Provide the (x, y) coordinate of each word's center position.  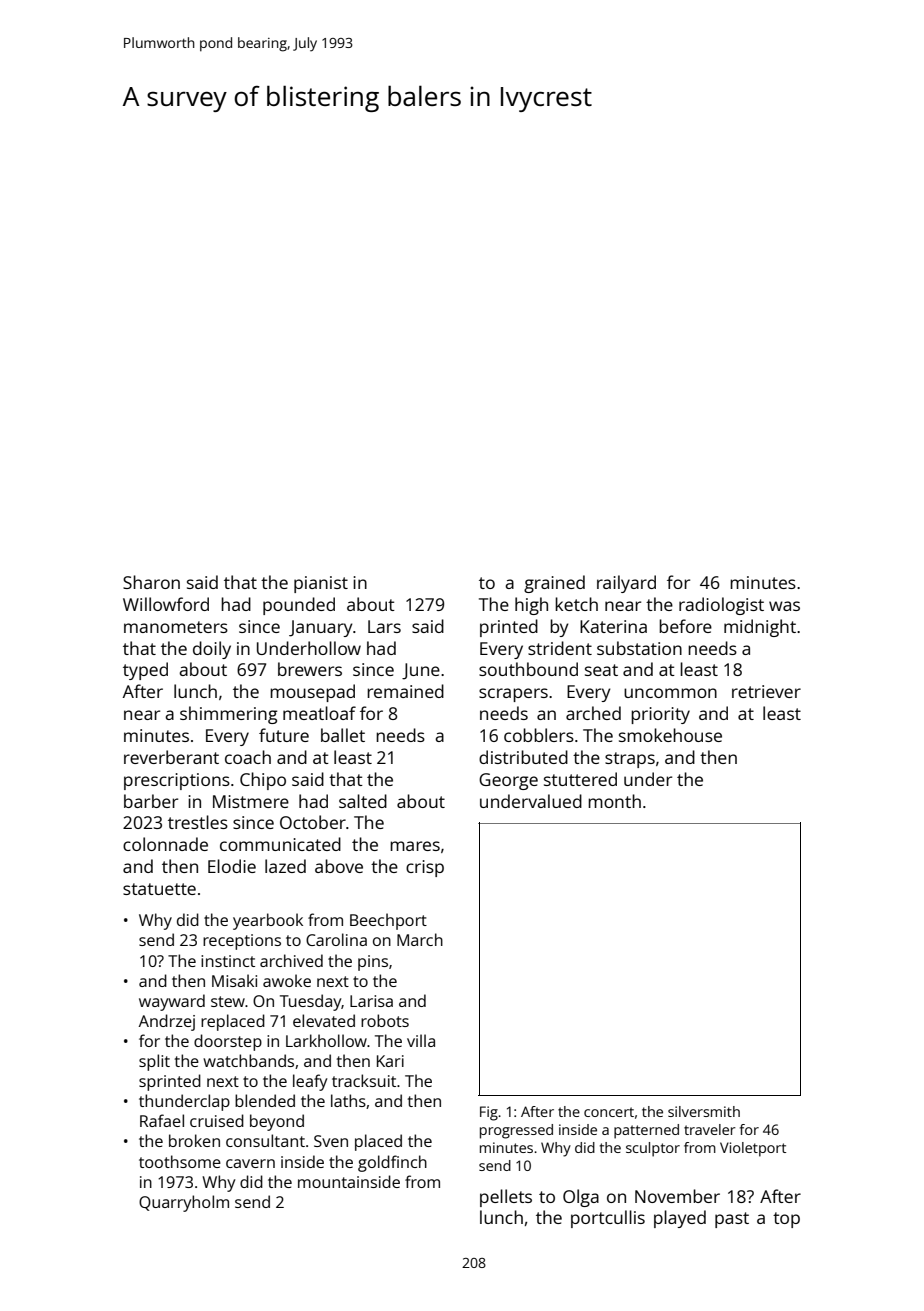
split (154, 1062)
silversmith (704, 1111)
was (784, 606)
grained (554, 584)
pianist (321, 584)
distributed (523, 757)
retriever (766, 691)
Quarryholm (184, 1203)
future (284, 735)
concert (609, 1112)
